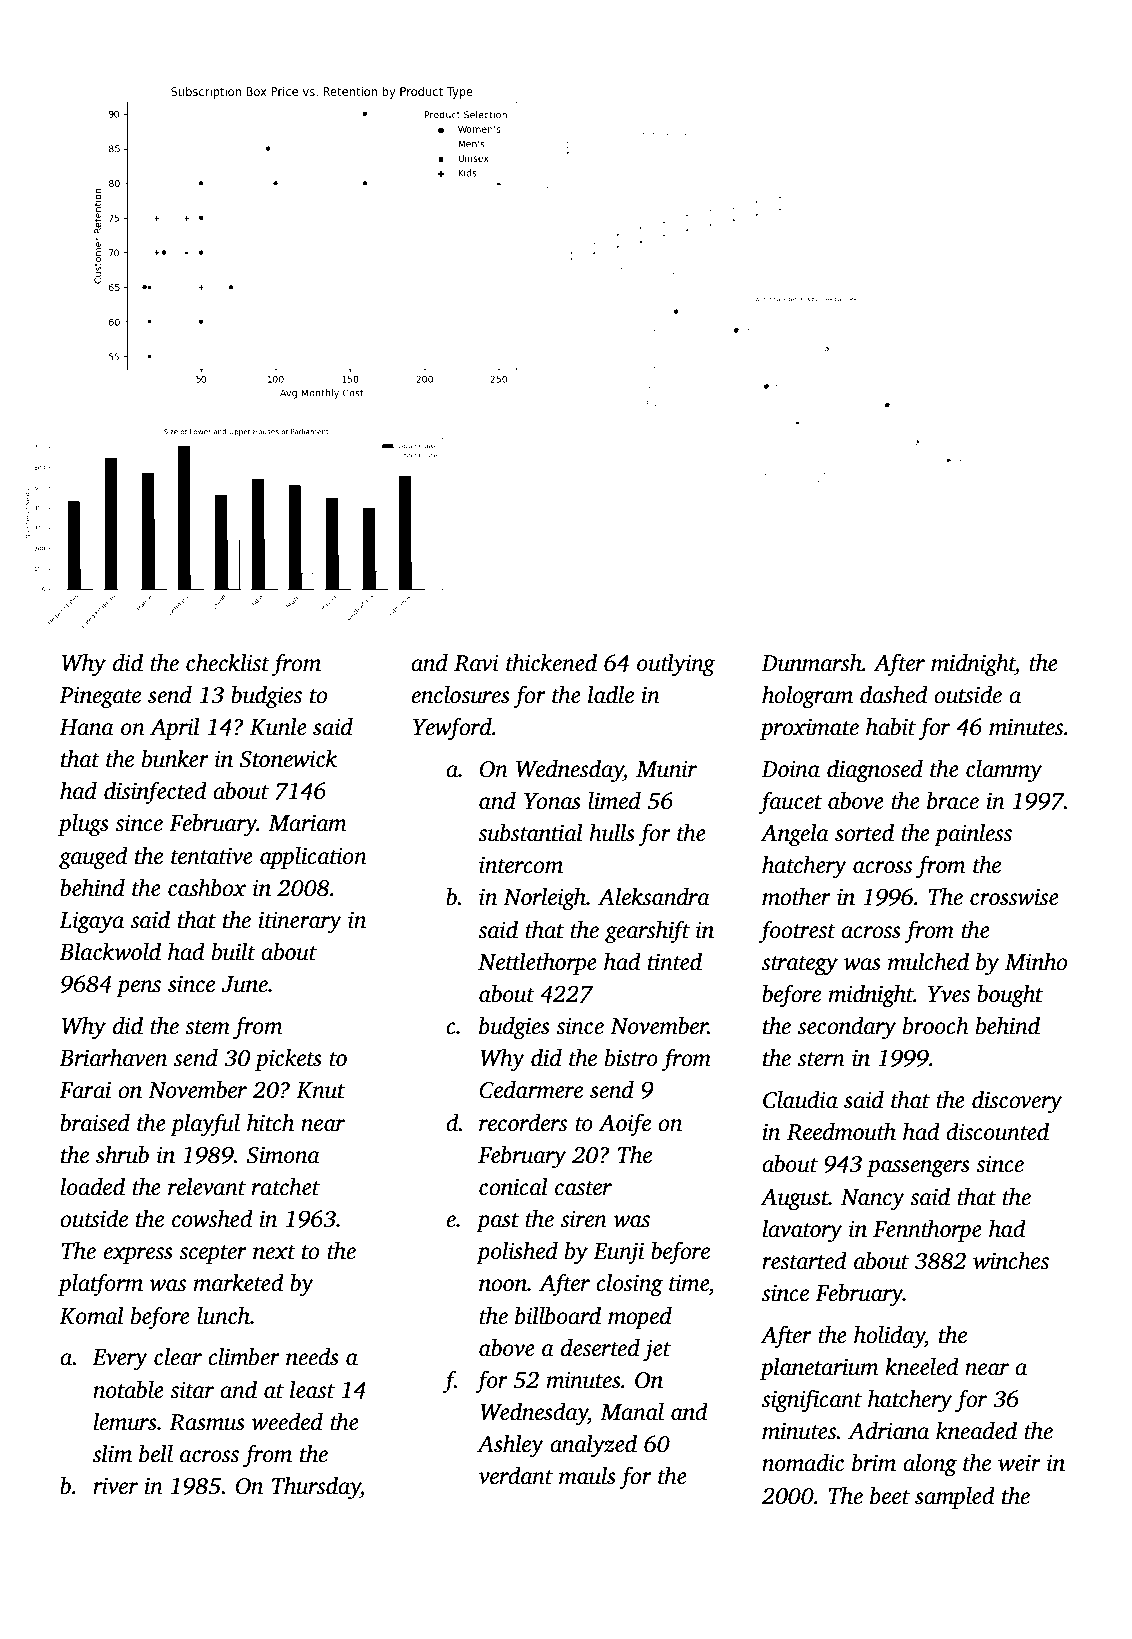 The width and height of the screenshot is (1132, 1639). What do you see at coordinates (803, 1462) in the screenshot?
I see `nomadic` at bounding box center [803, 1462].
